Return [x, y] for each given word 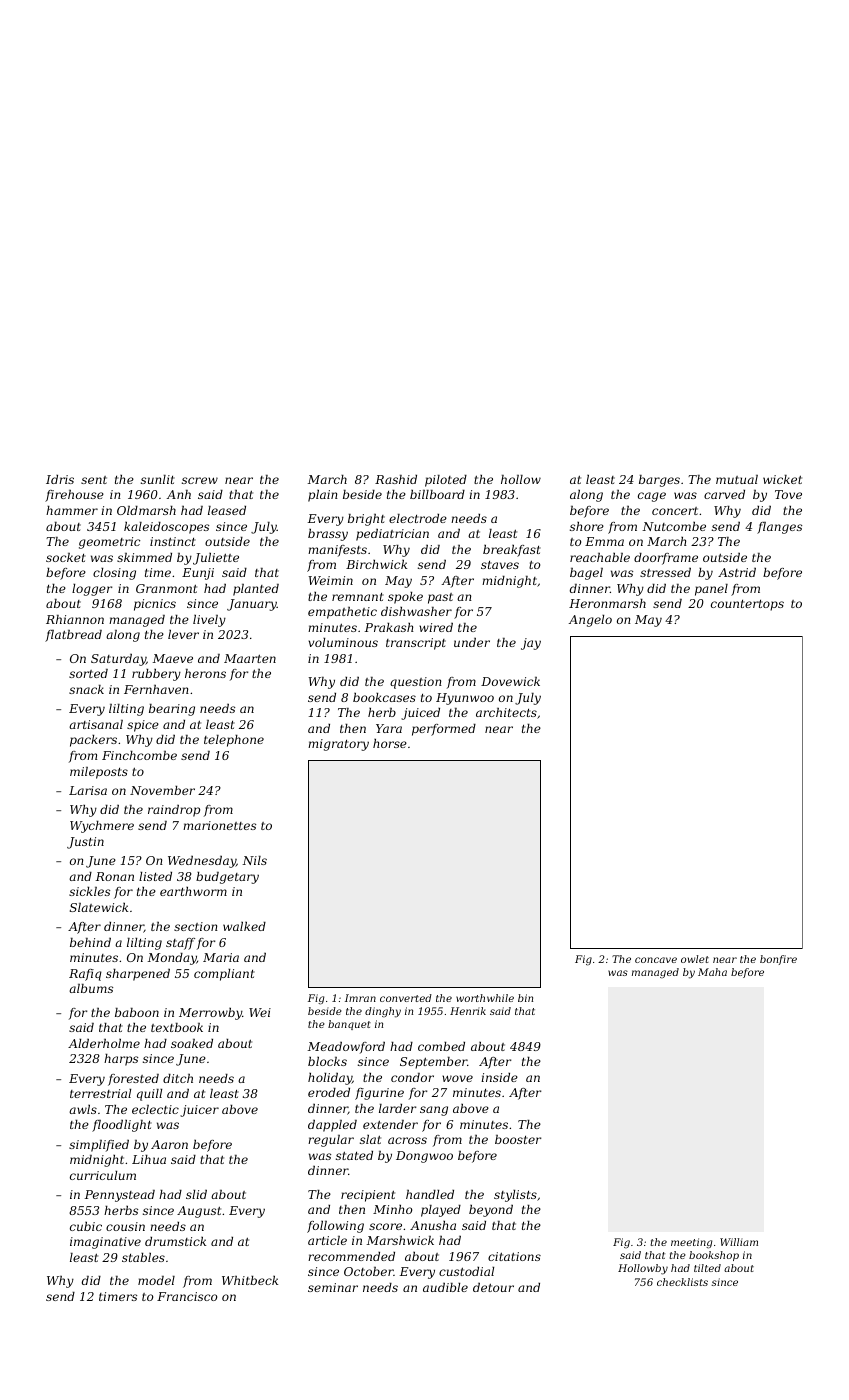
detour [493, 1287]
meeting [691, 1243]
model [156, 1280]
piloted [446, 481]
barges [659, 481]
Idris [60, 479]
